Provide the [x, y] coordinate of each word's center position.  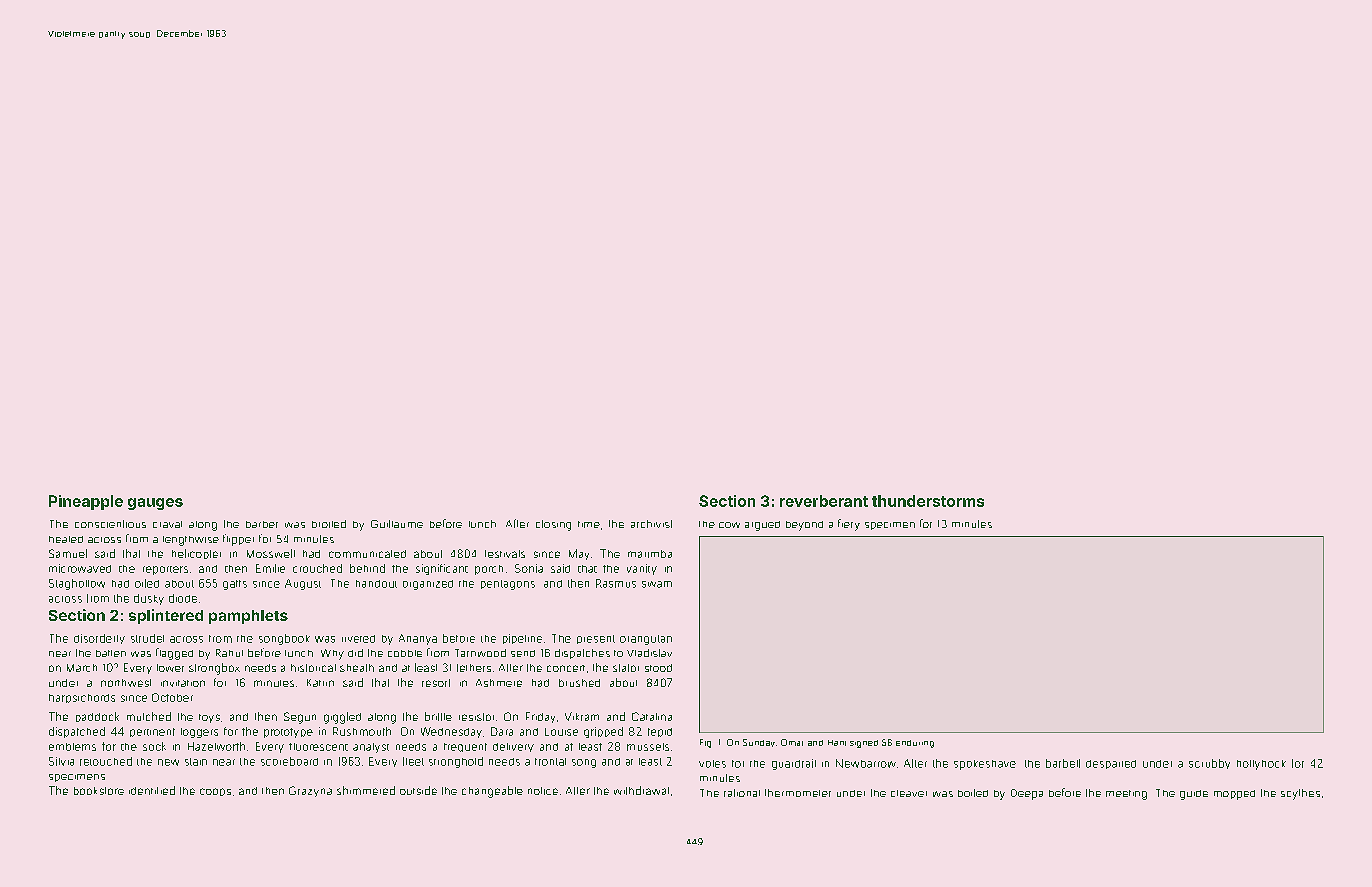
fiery [849, 525]
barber [262, 524]
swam [657, 584]
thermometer [798, 793]
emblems [72, 747]
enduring [915, 744]
